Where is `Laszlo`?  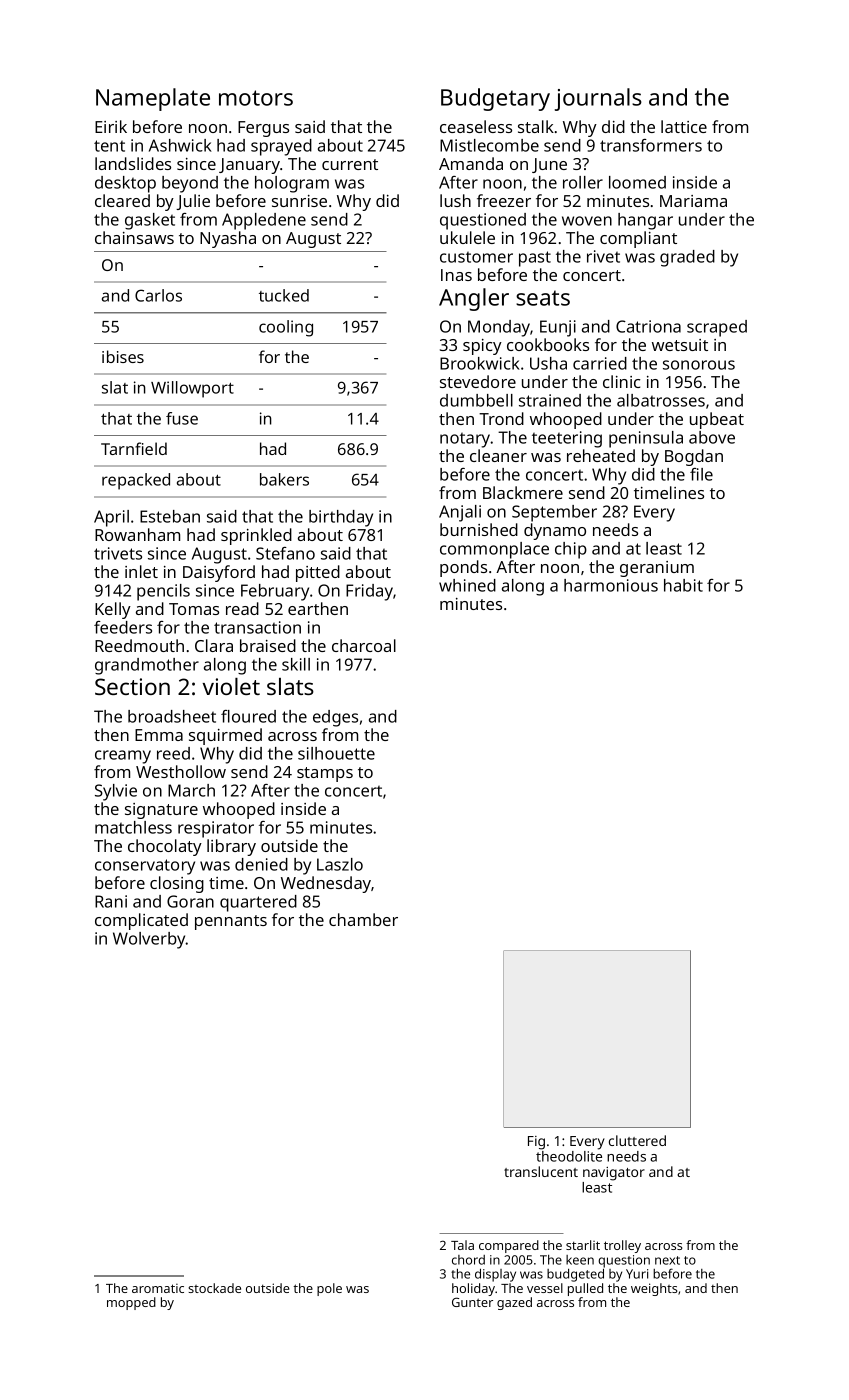
Laszlo is located at coordinates (340, 864).
